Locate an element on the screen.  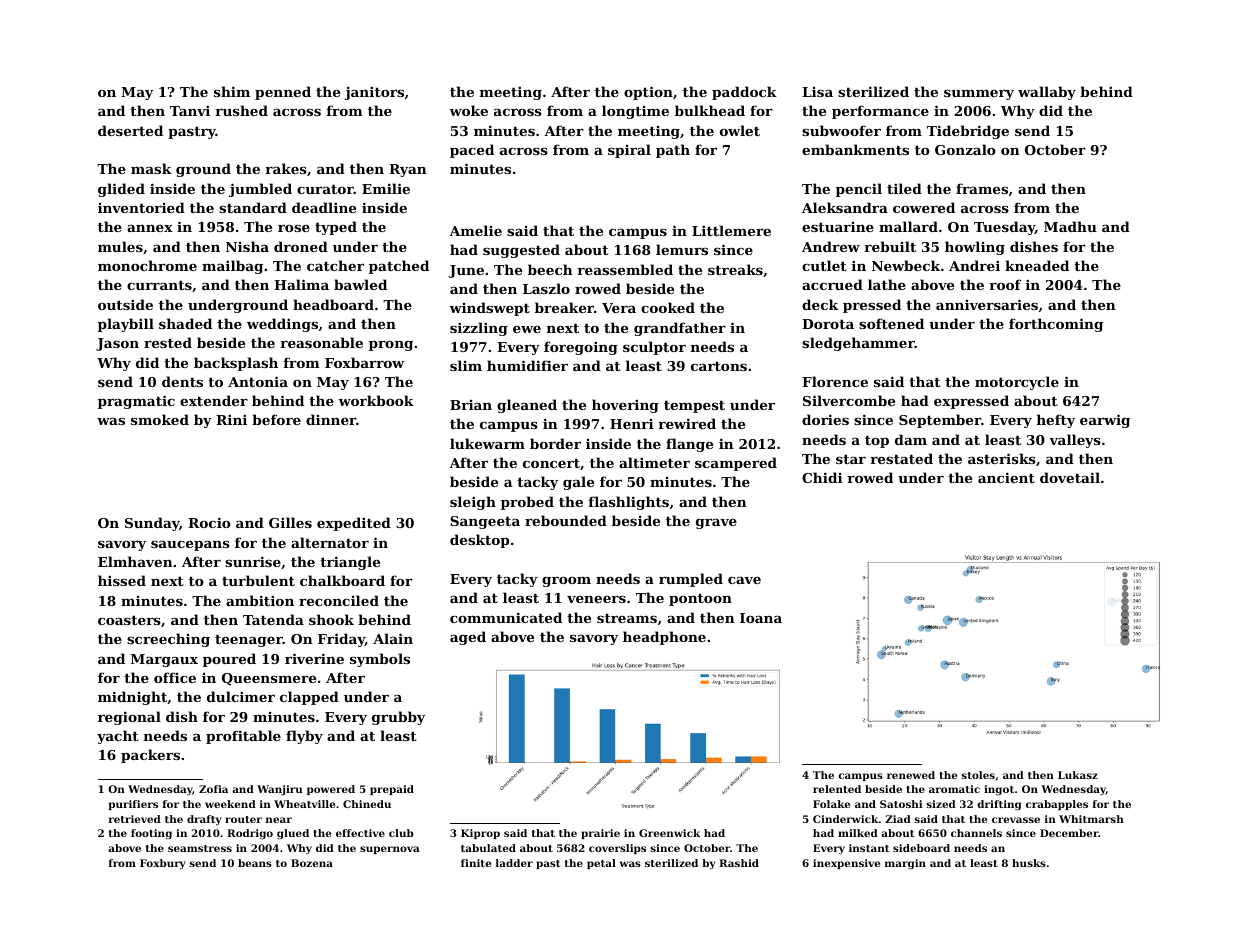
Elmhaven is located at coordinates (135, 561).
